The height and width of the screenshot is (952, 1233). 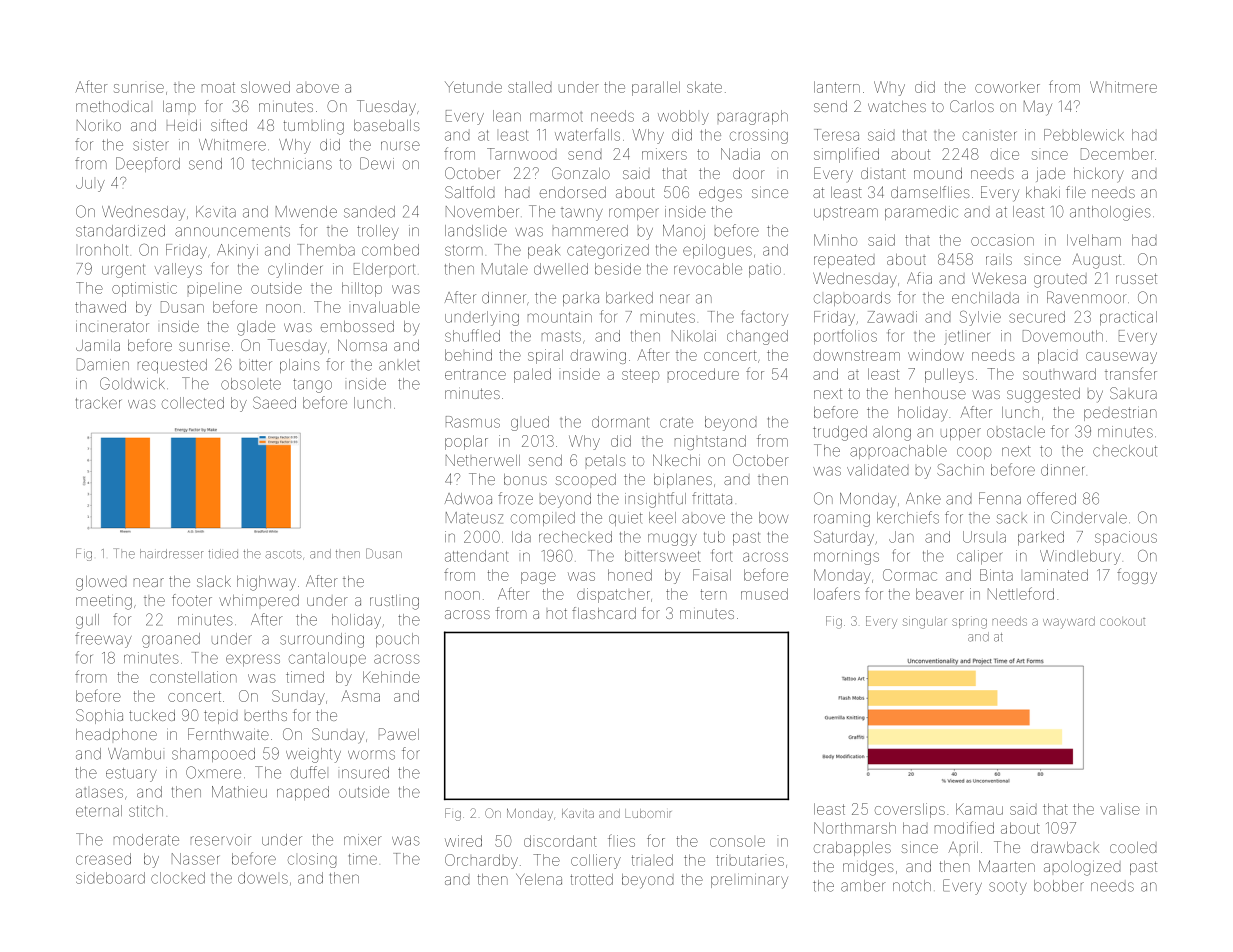 I want to click on wobbly, so click(x=683, y=117).
